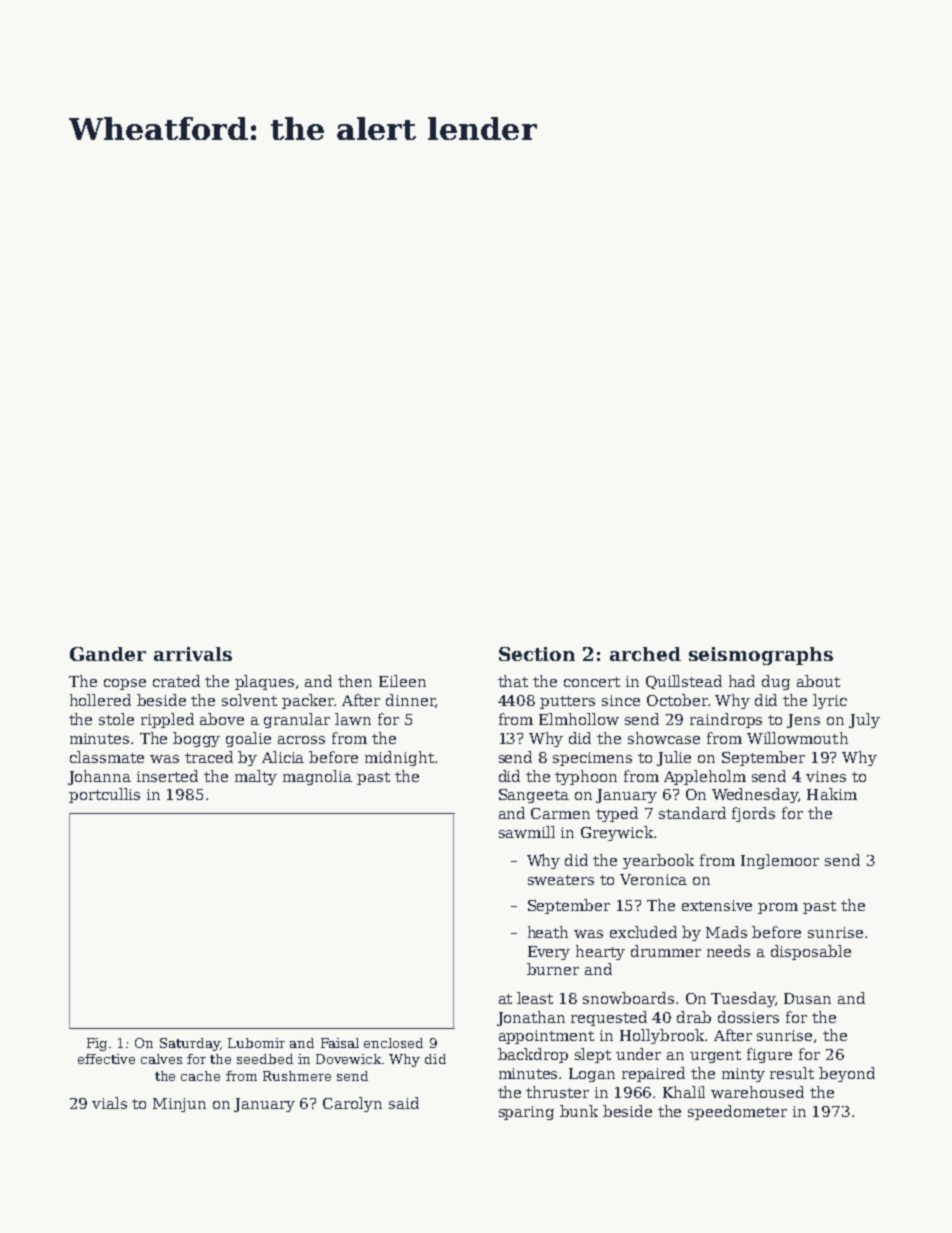  What do you see at coordinates (104, 795) in the screenshot?
I see `portcullis` at bounding box center [104, 795].
